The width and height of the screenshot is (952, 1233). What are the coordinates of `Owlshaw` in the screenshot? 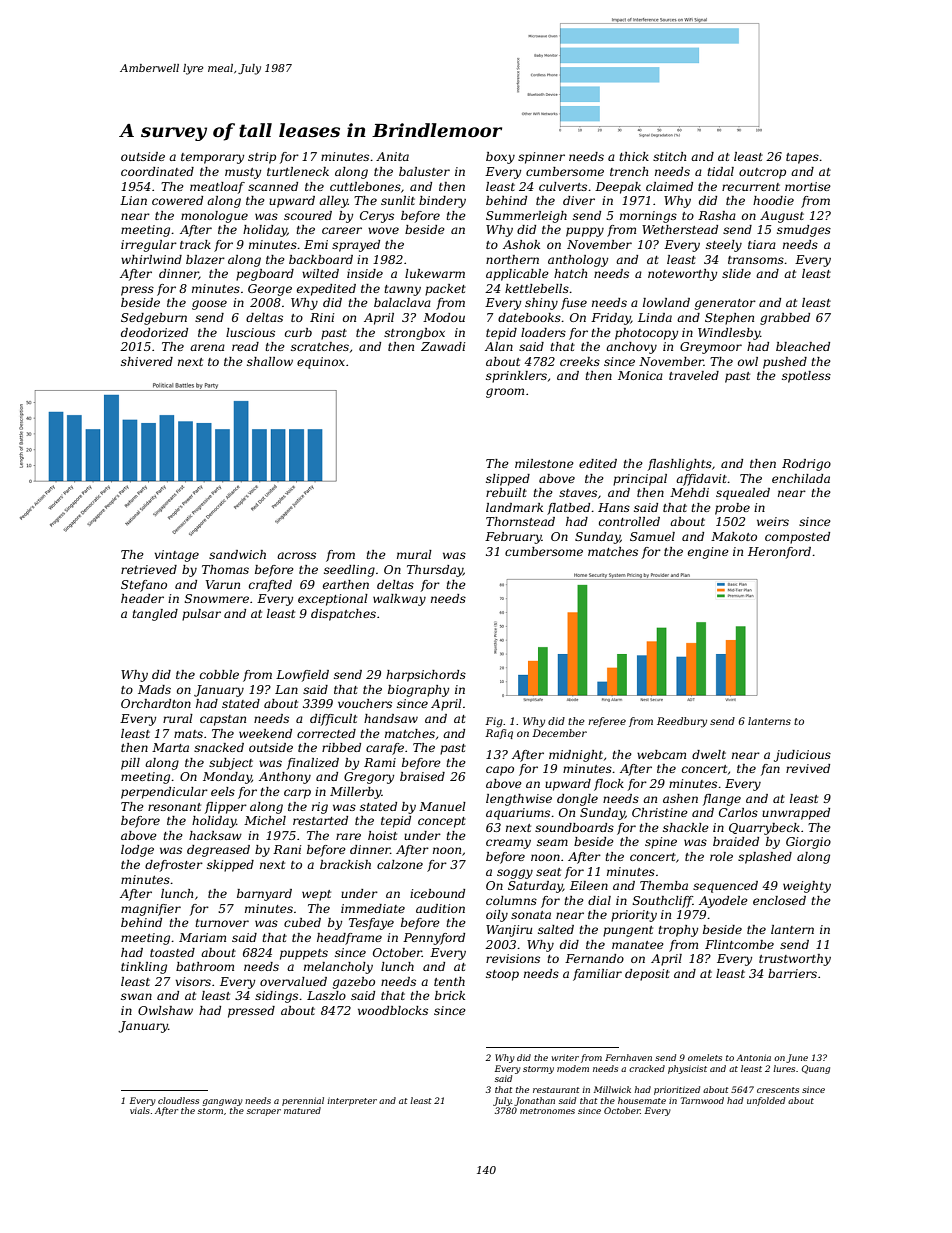 It's located at (165, 1010).
